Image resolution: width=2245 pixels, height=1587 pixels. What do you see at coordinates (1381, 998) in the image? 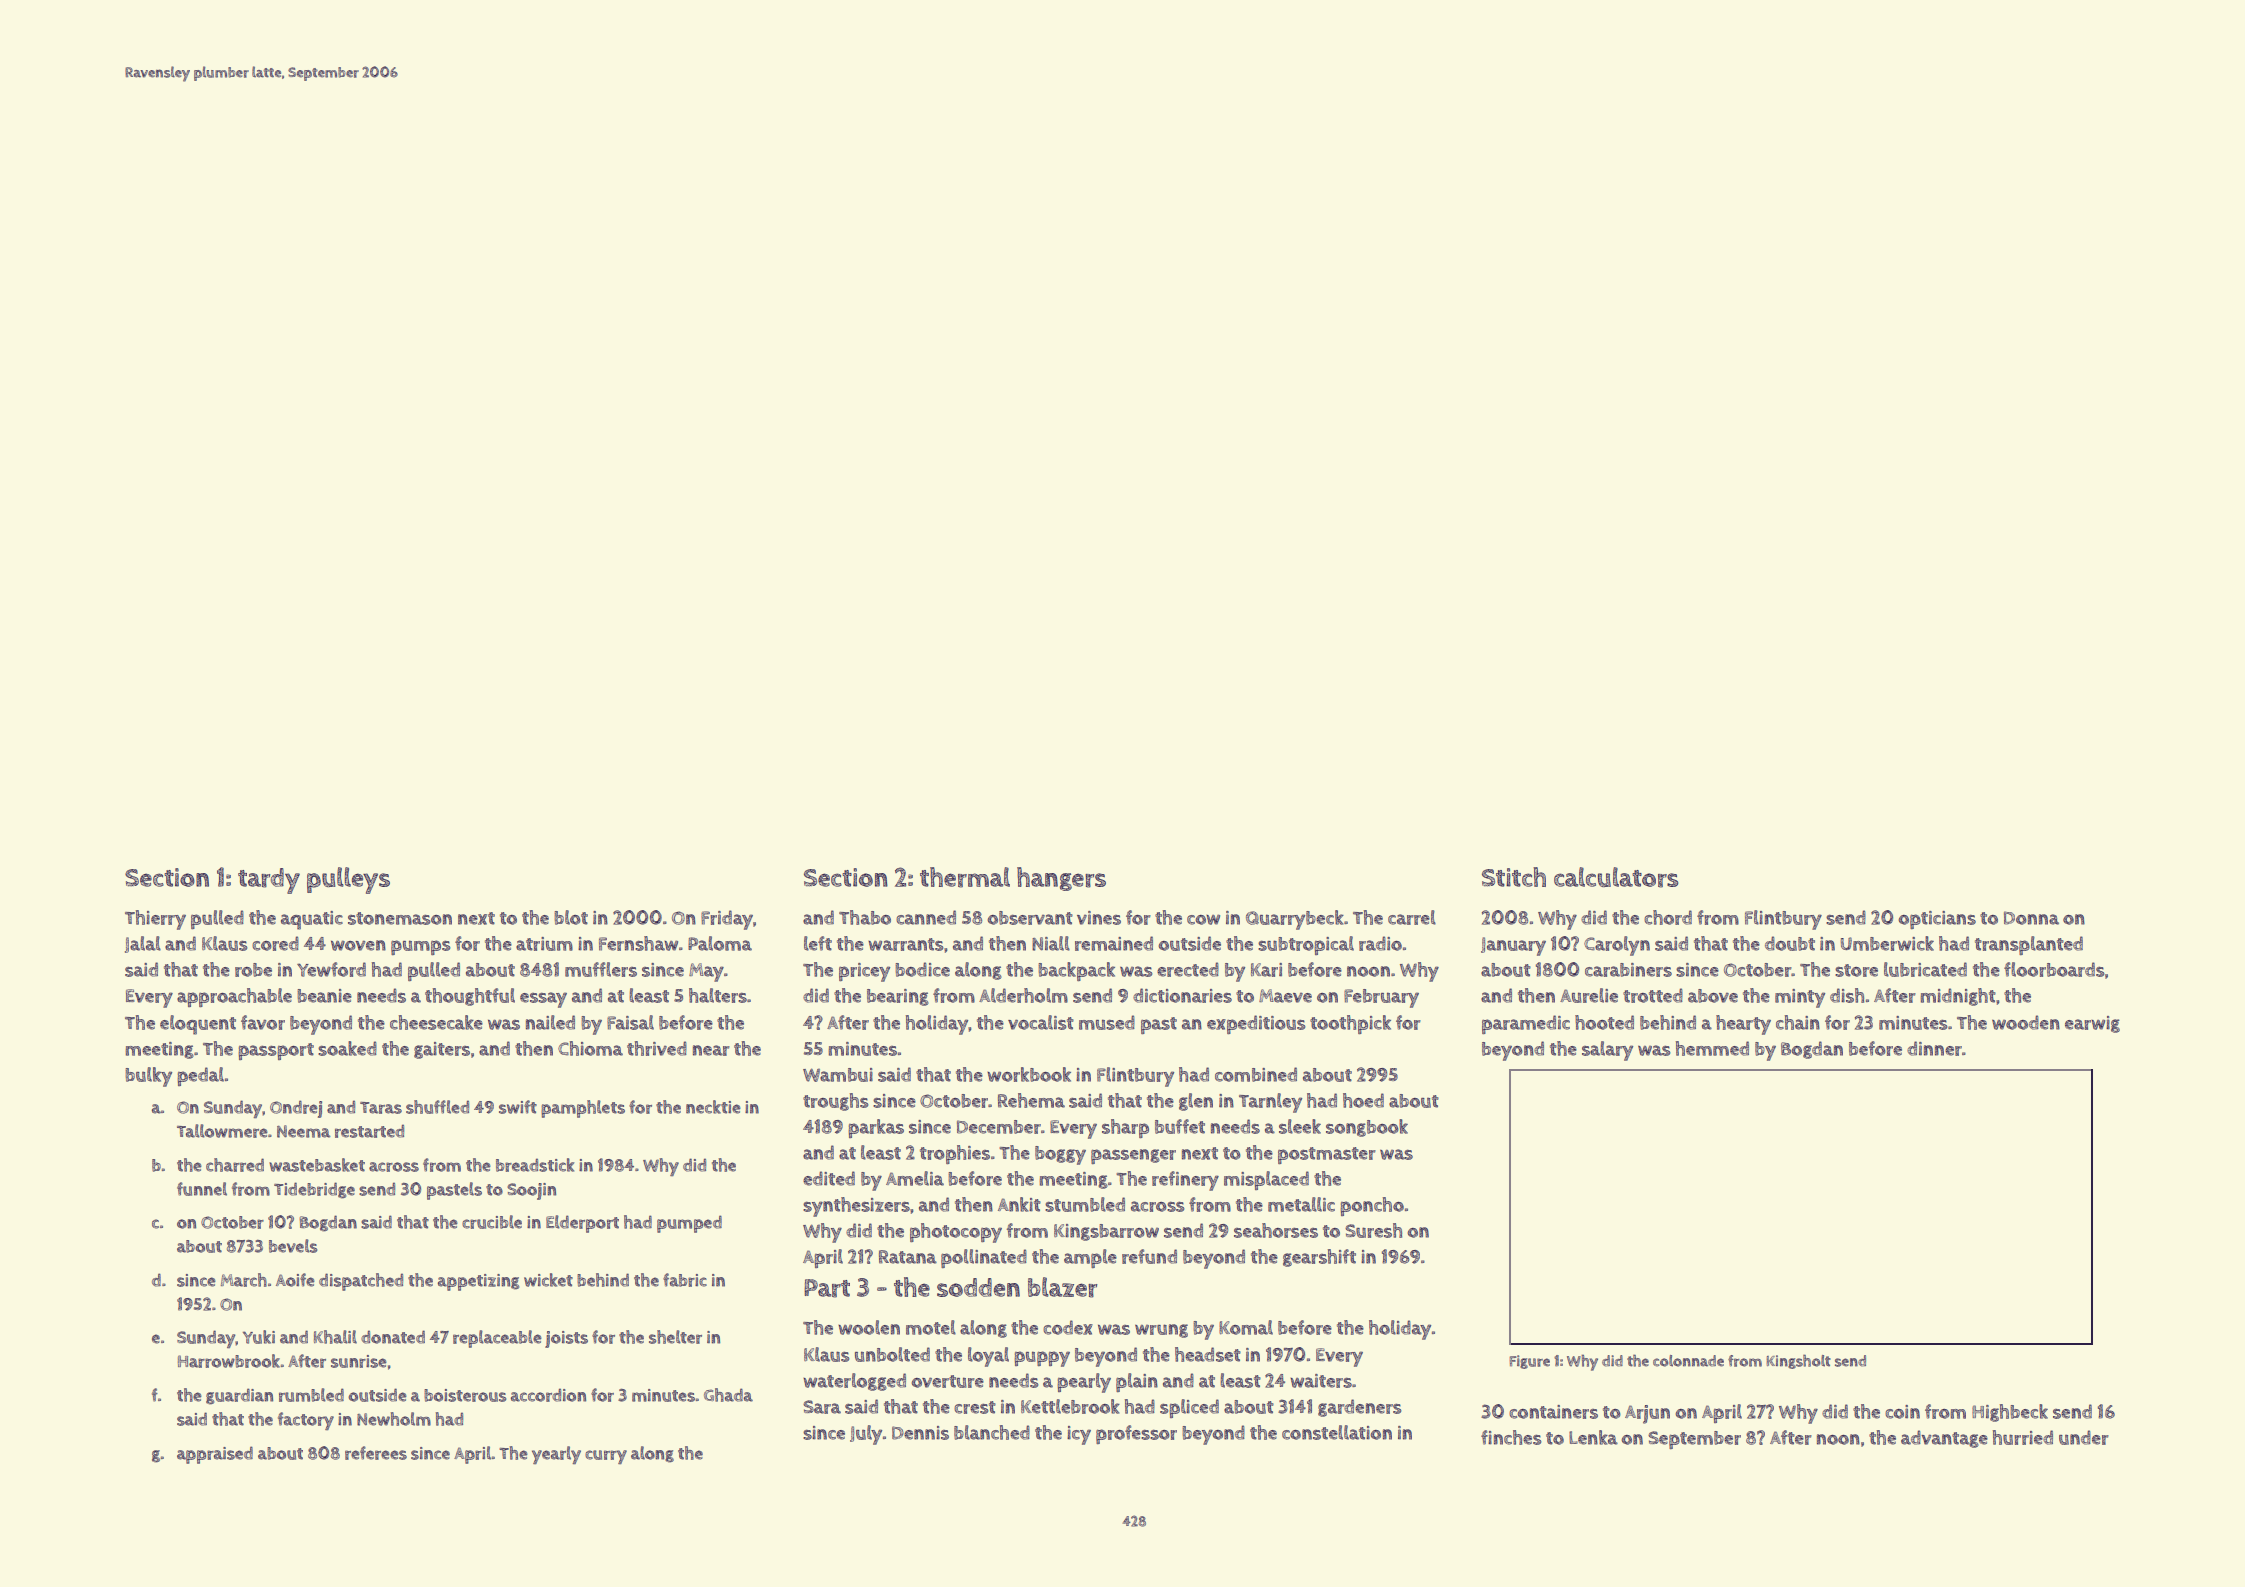
I see `February` at bounding box center [1381, 998].
